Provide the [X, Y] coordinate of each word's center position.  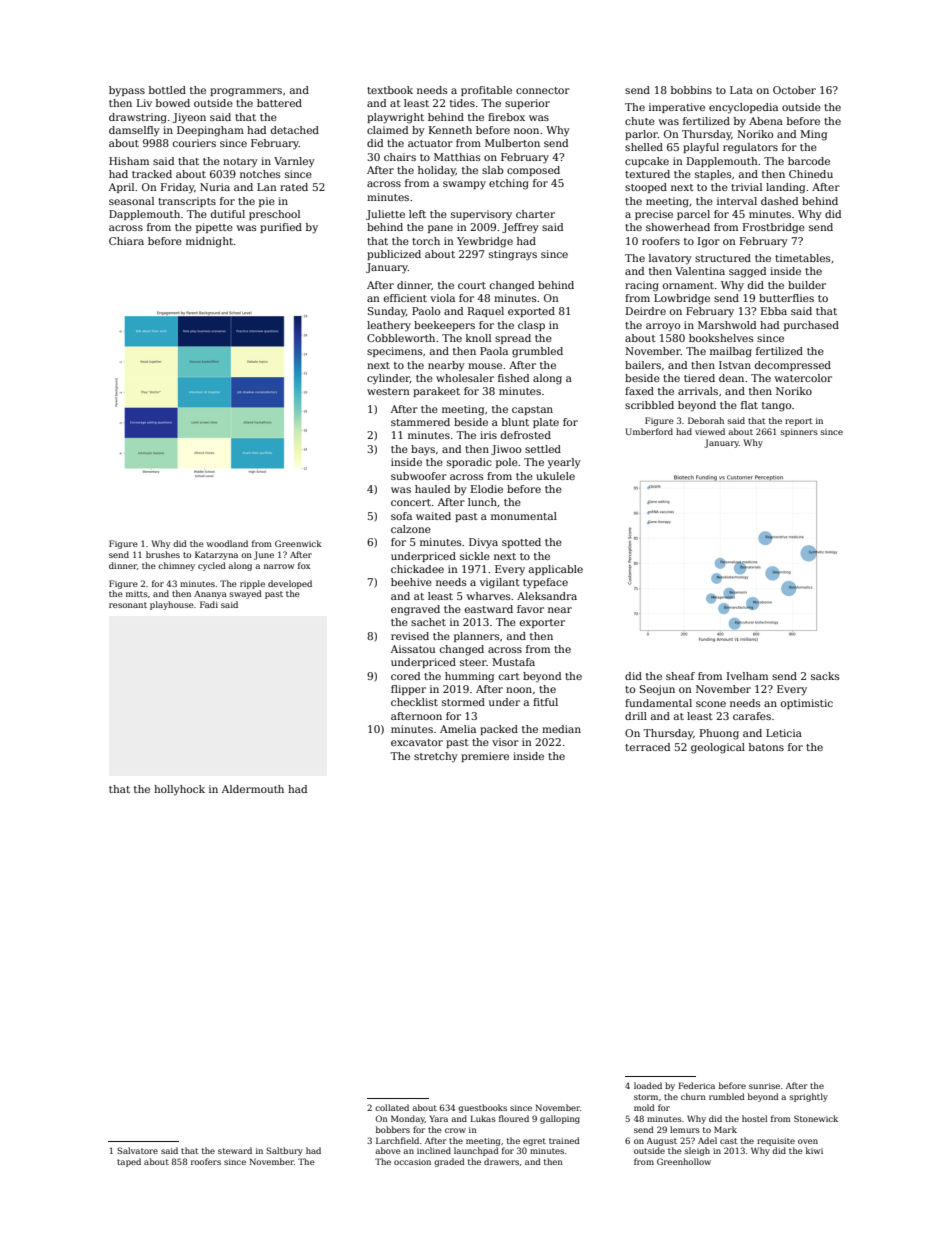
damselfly [134, 131]
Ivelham [747, 676]
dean [731, 378]
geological [718, 748]
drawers [501, 1161]
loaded [648, 1085]
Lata [741, 90]
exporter [542, 623]
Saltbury [284, 1151]
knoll [478, 338]
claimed [387, 130]
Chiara [126, 241]
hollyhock [179, 790]
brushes [163, 554]
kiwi [814, 1150]
